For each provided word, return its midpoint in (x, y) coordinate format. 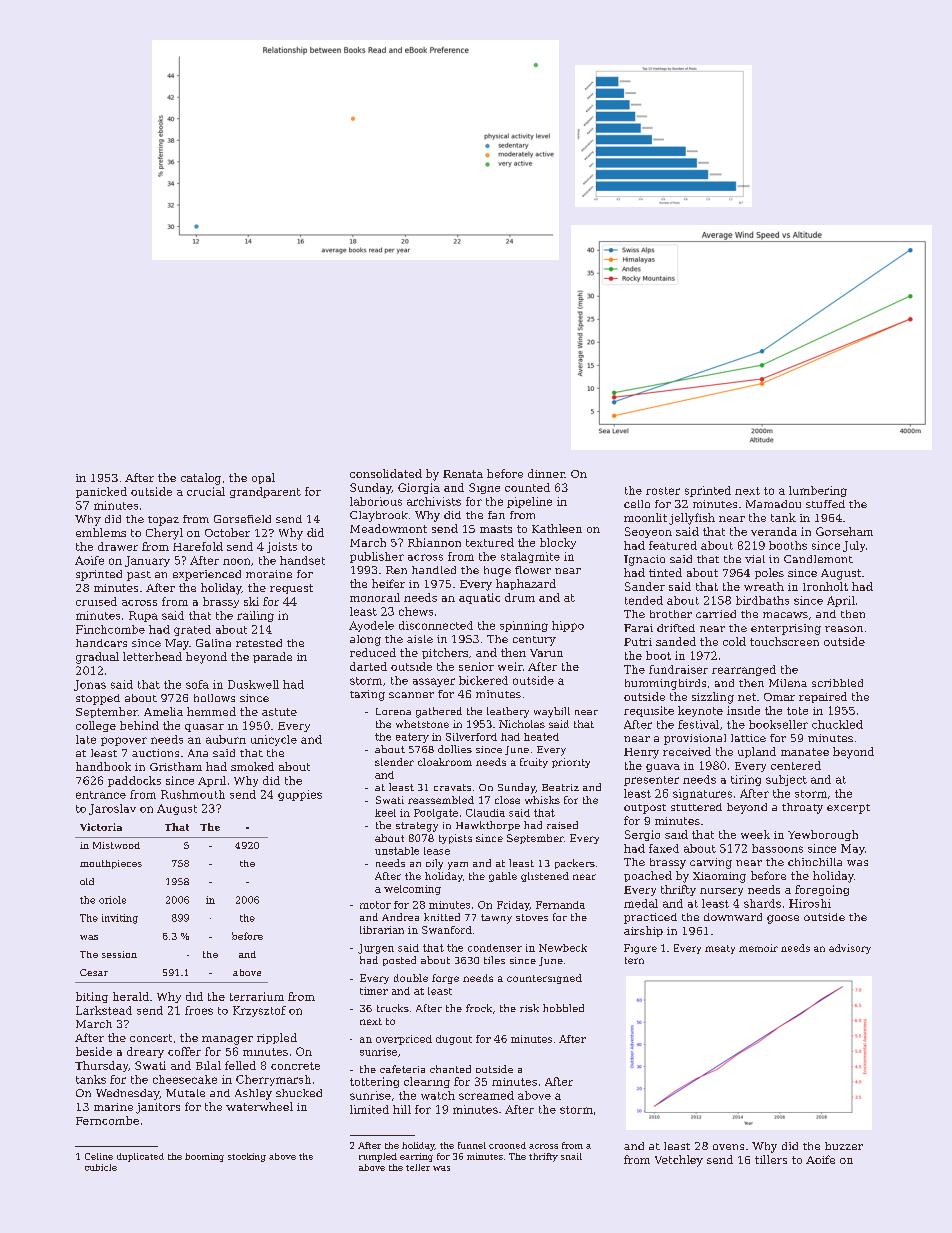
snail (571, 1156)
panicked (101, 492)
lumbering (818, 491)
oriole (112, 900)
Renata (463, 474)
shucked (299, 1093)
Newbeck (563, 948)
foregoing (822, 890)
